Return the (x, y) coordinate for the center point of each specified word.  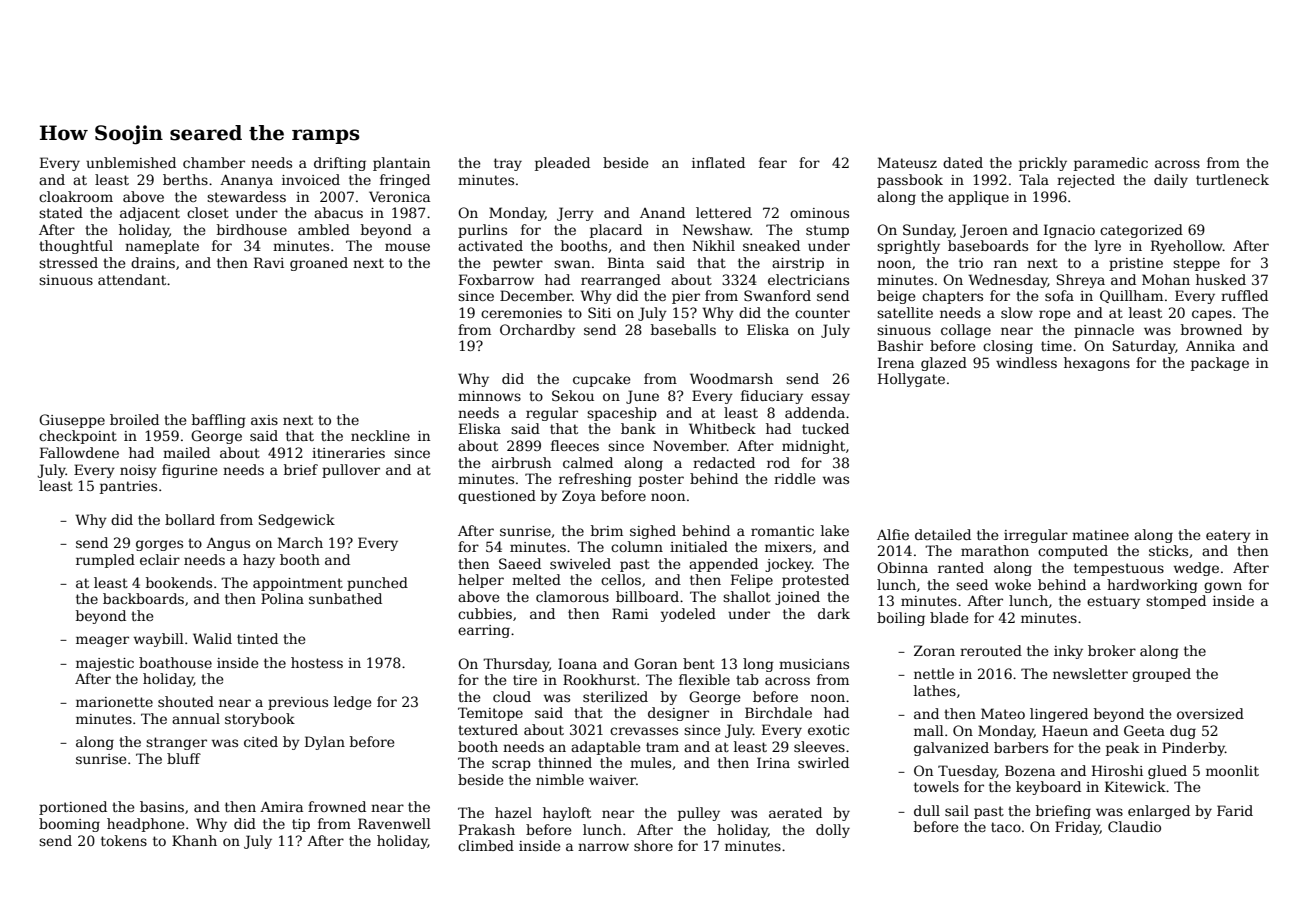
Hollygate (911, 380)
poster (661, 480)
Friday (1077, 828)
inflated (718, 162)
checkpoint (78, 437)
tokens (124, 840)
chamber (214, 162)
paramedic (1111, 164)
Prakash (487, 829)
